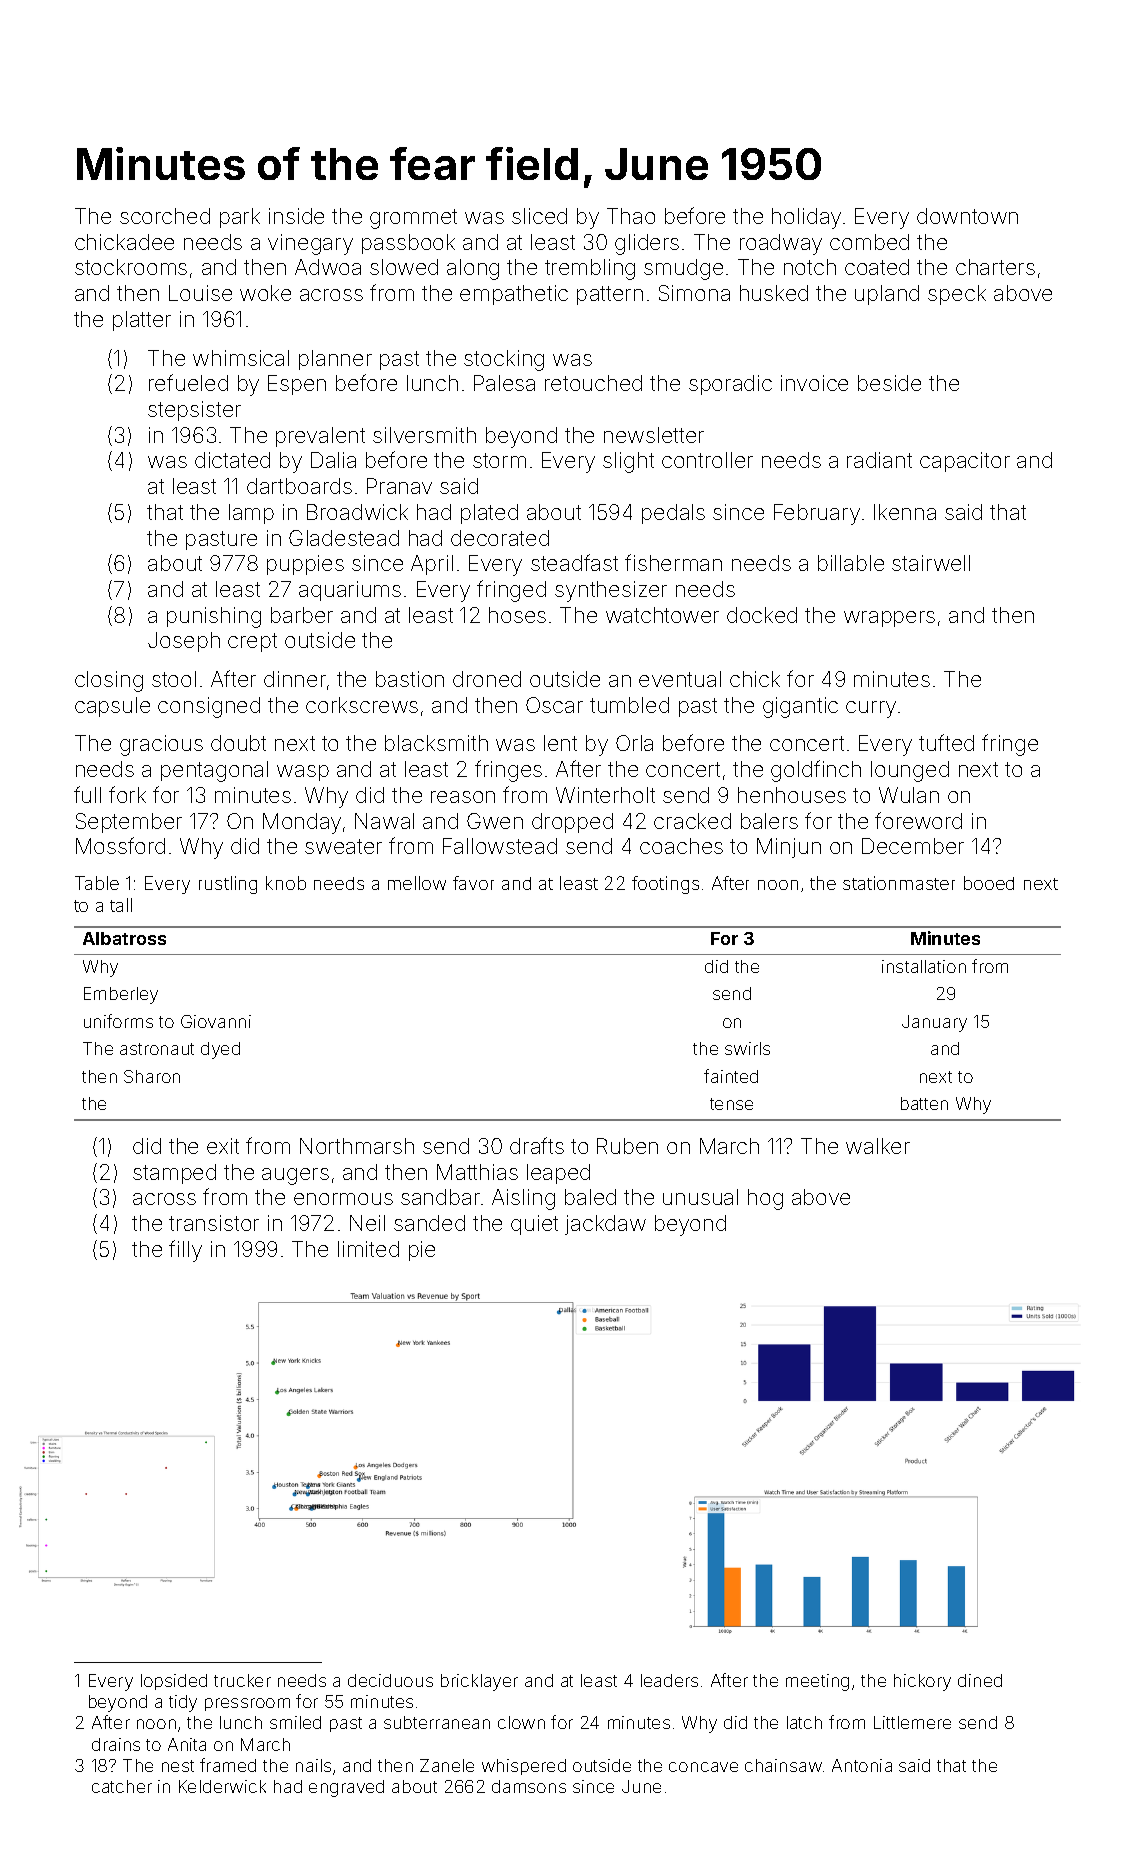  Describe the element at coordinates (222, 1786) in the document. I see `Kelderwick` at that location.
